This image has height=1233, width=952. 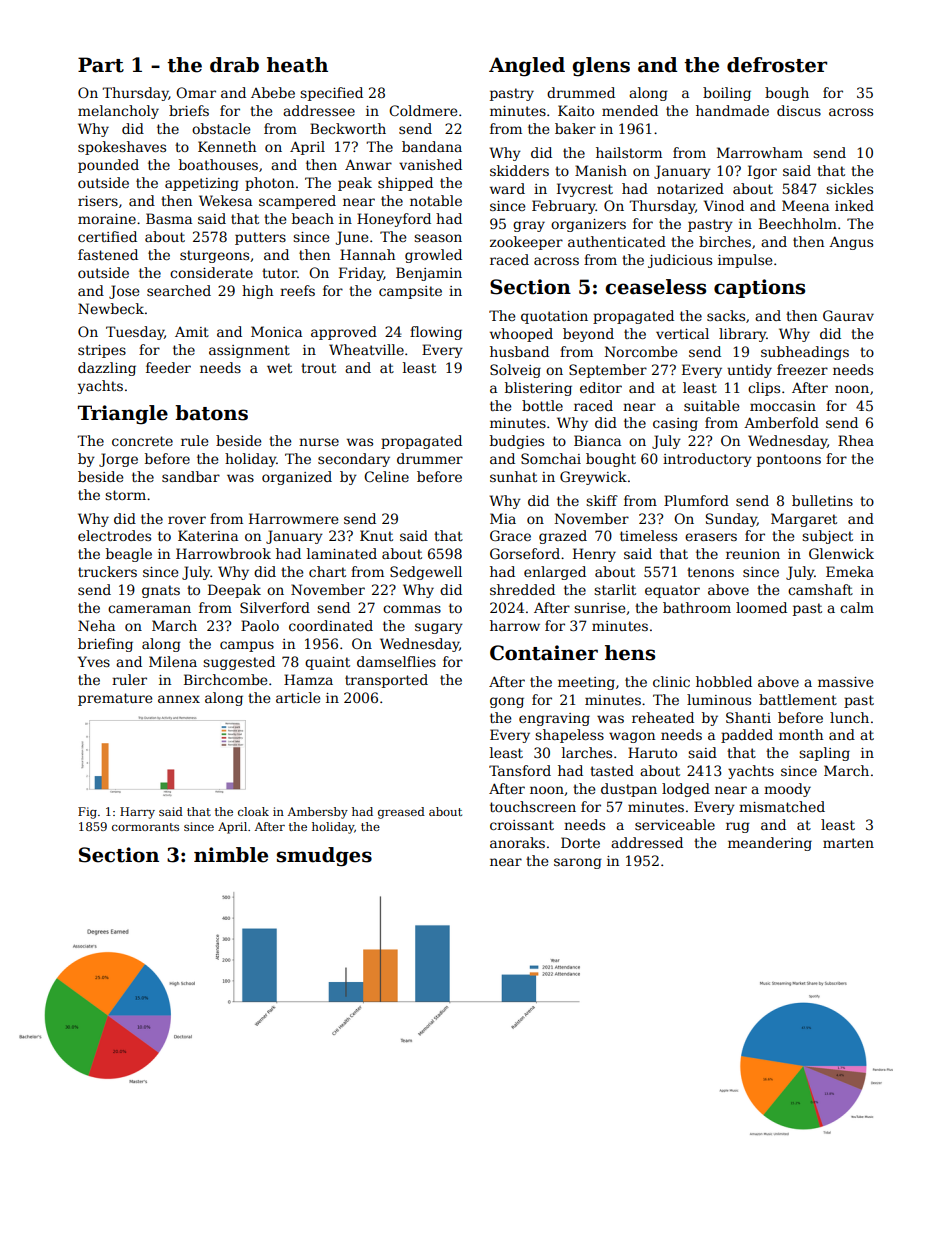 What do you see at coordinates (849, 188) in the image?
I see `sickles` at bounding box center [849, 188].
